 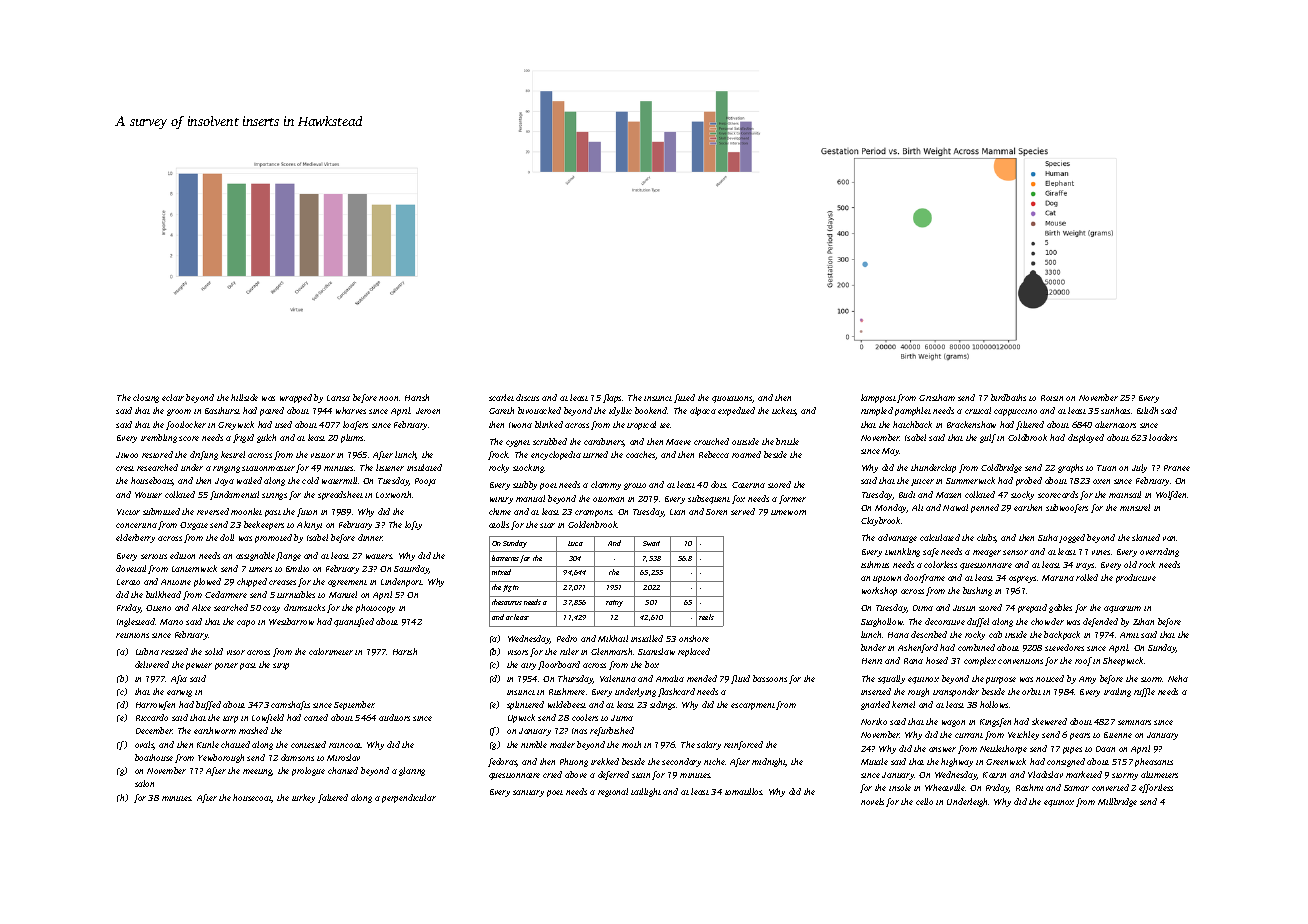 What do you see at coordinates (128, 582) in the page?
I see `Lerato` at bounding box center [128, 582].
